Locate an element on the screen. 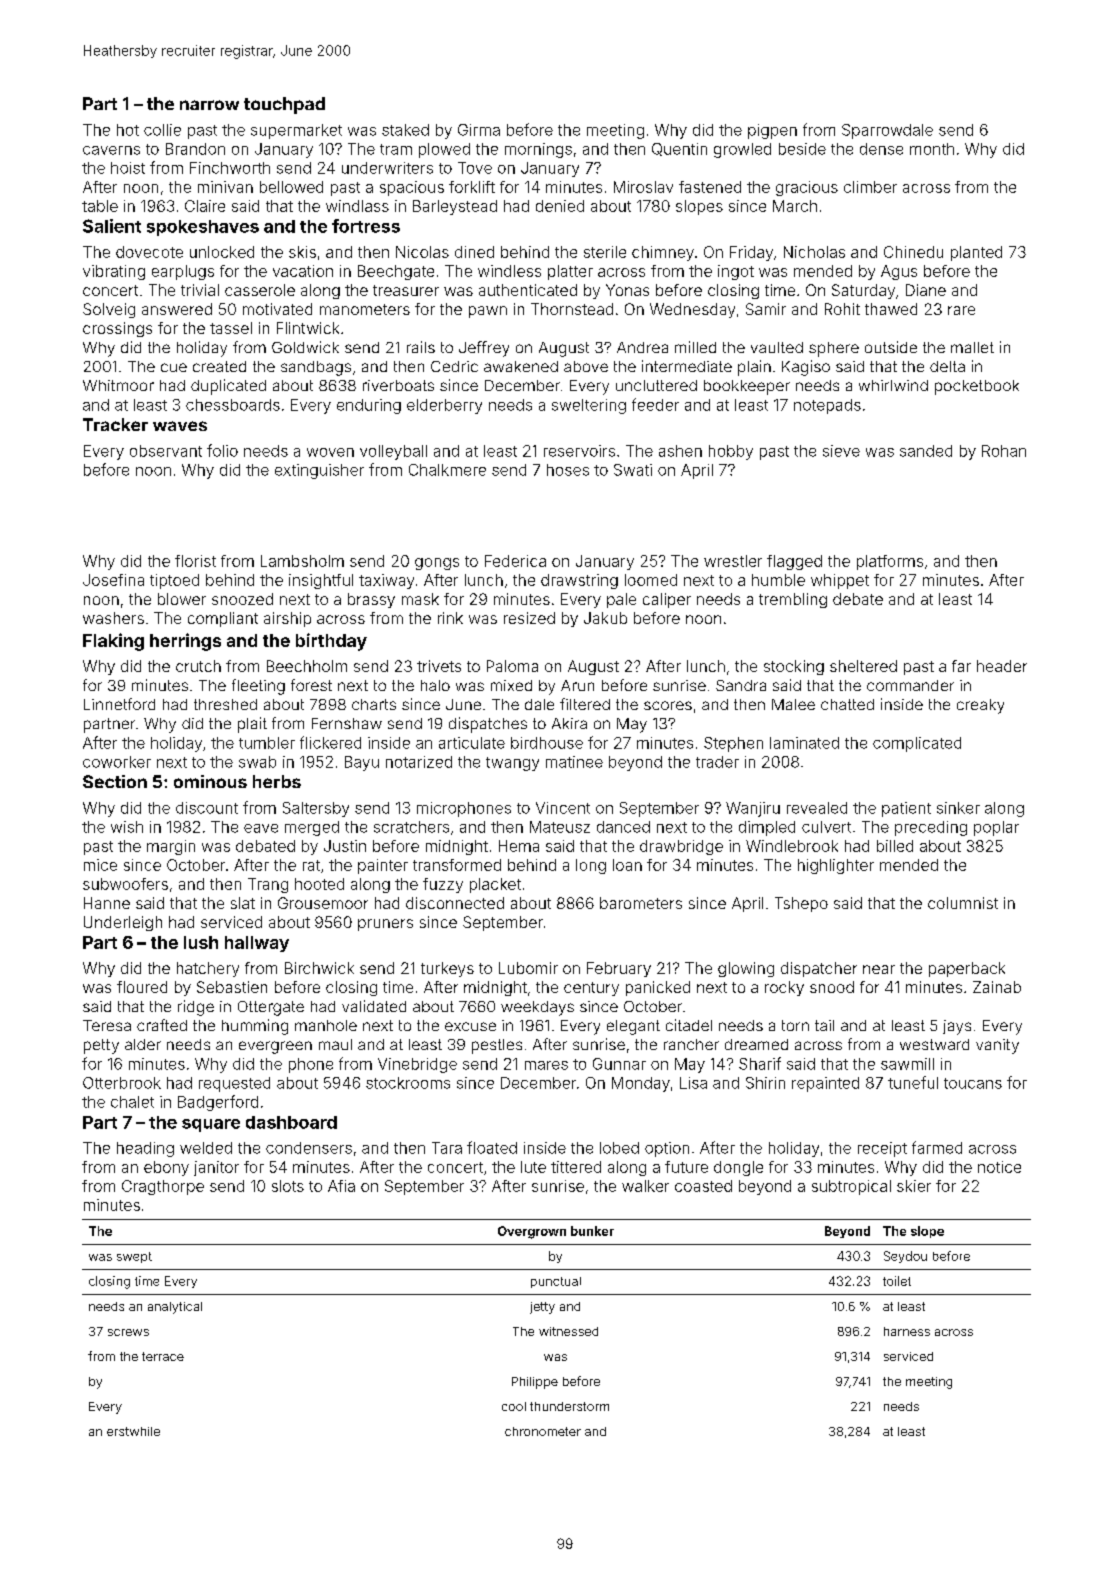  blower is located at coordinates (182, 599).
